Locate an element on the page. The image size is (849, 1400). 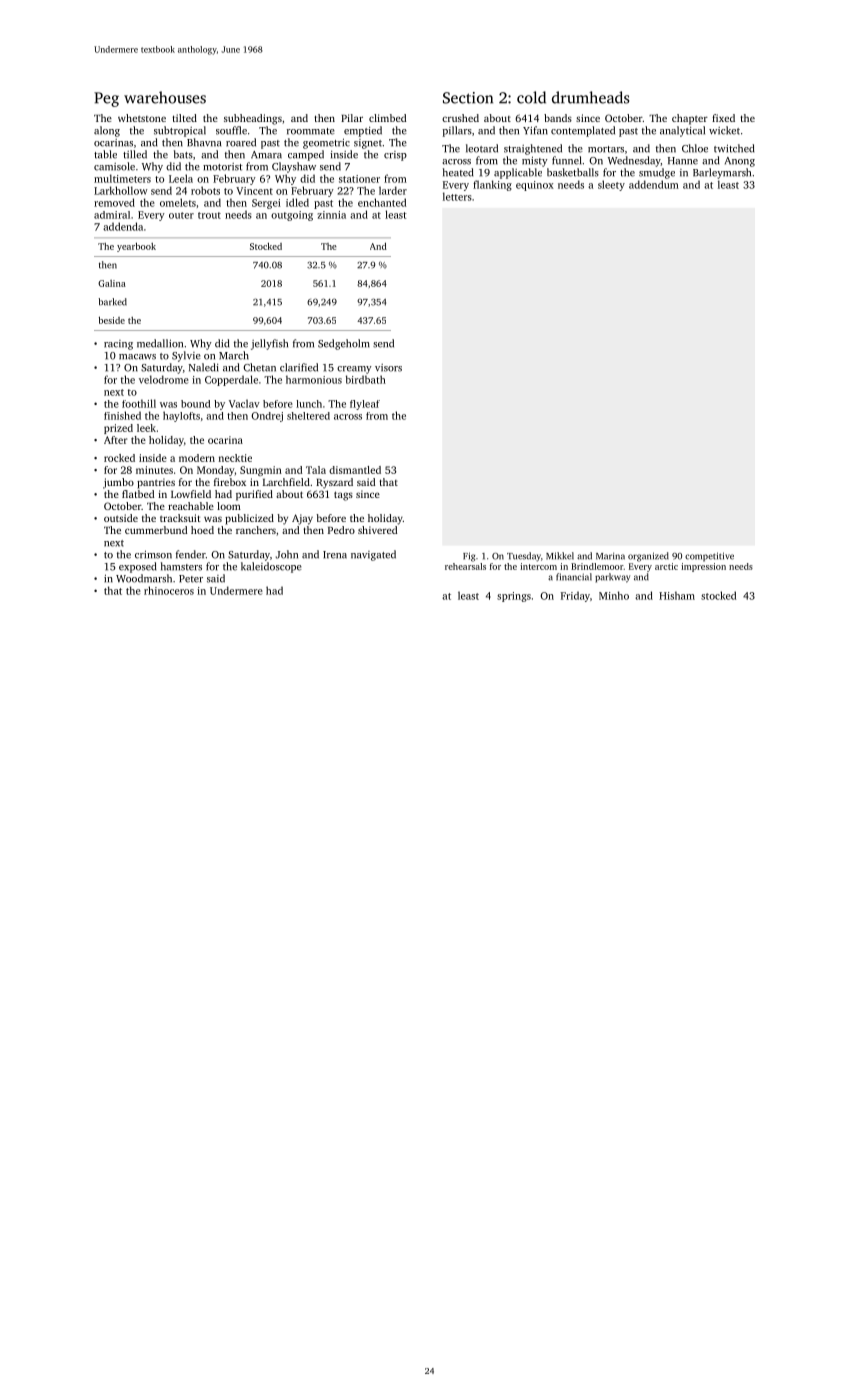
Barleymarsh is located at coordinates (722, 173).
